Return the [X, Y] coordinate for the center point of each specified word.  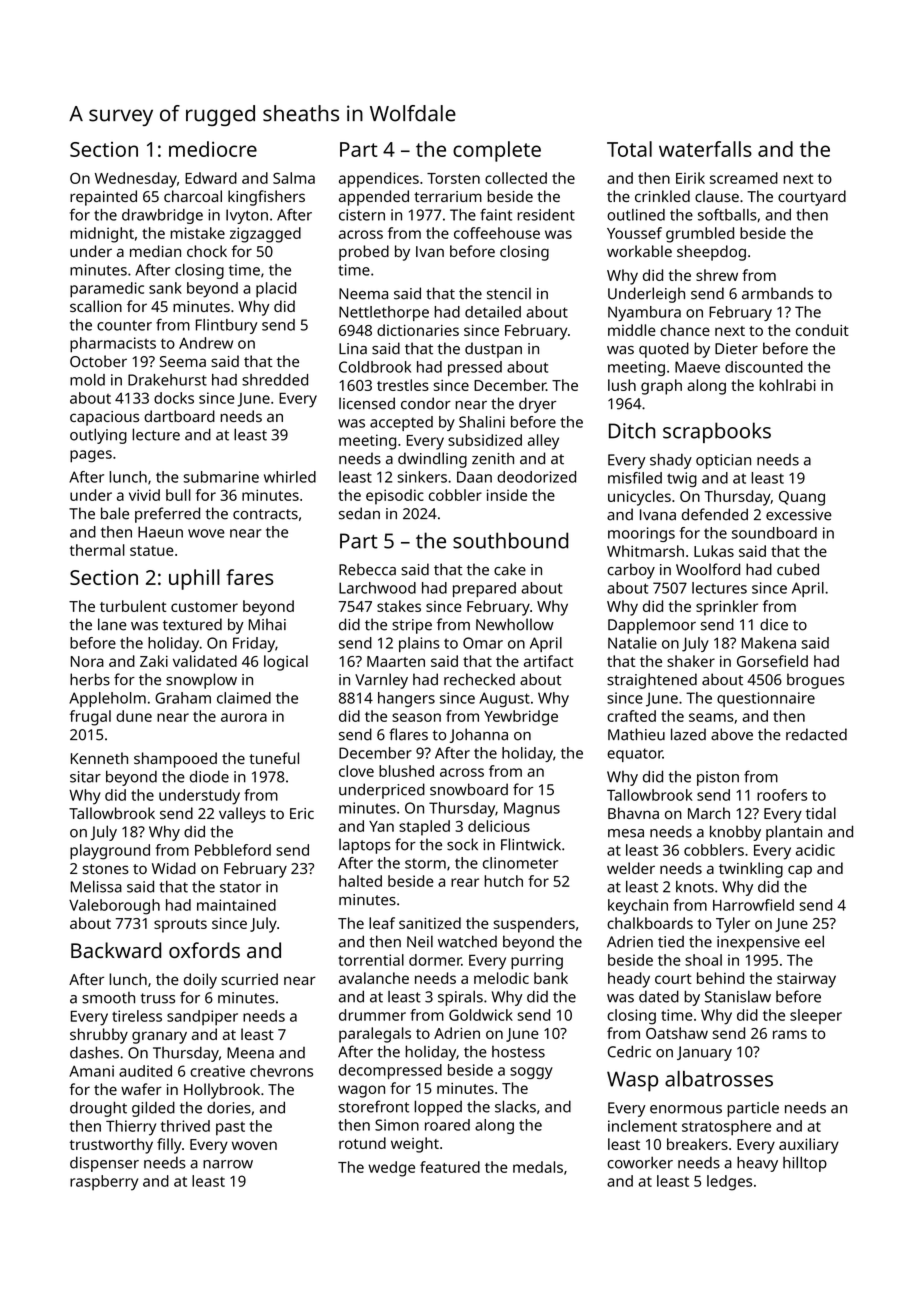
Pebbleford [233, 850]
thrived [185, 1126]
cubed [798, 569]
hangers [406, 699]
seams [711, 717]
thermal [97, 550]
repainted [103, 198]
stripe [412, 626]
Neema [363, 294]
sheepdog [711, 253]
